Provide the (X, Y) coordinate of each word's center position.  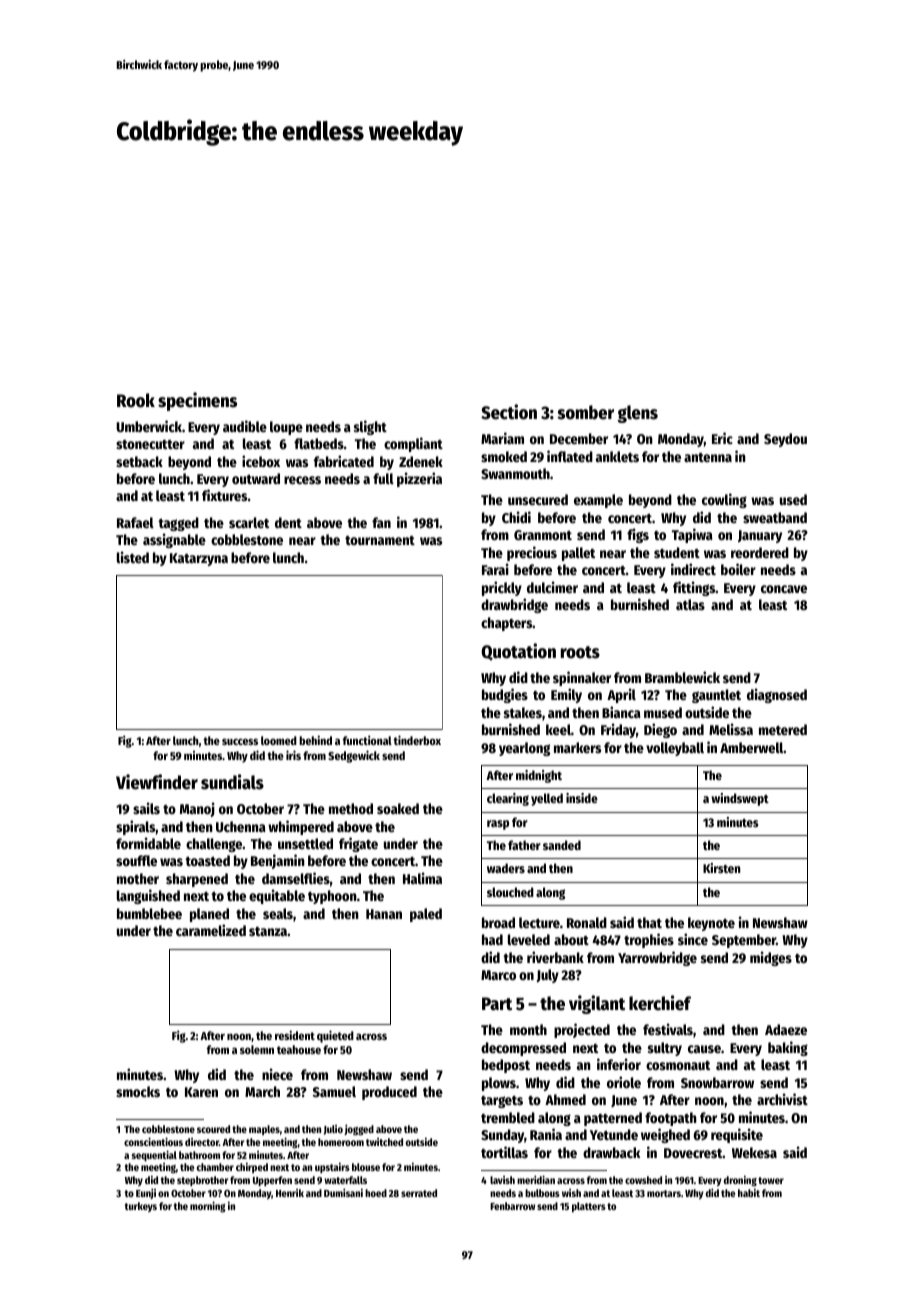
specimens (197, 401)
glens (637, 414)
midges (771, 958)
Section (509, 412)
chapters (507, 624)
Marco (498, 975)
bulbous (542, 1193)
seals (278, 913)
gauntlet (716, 696)
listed (133, 557)
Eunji (146, 1193)
